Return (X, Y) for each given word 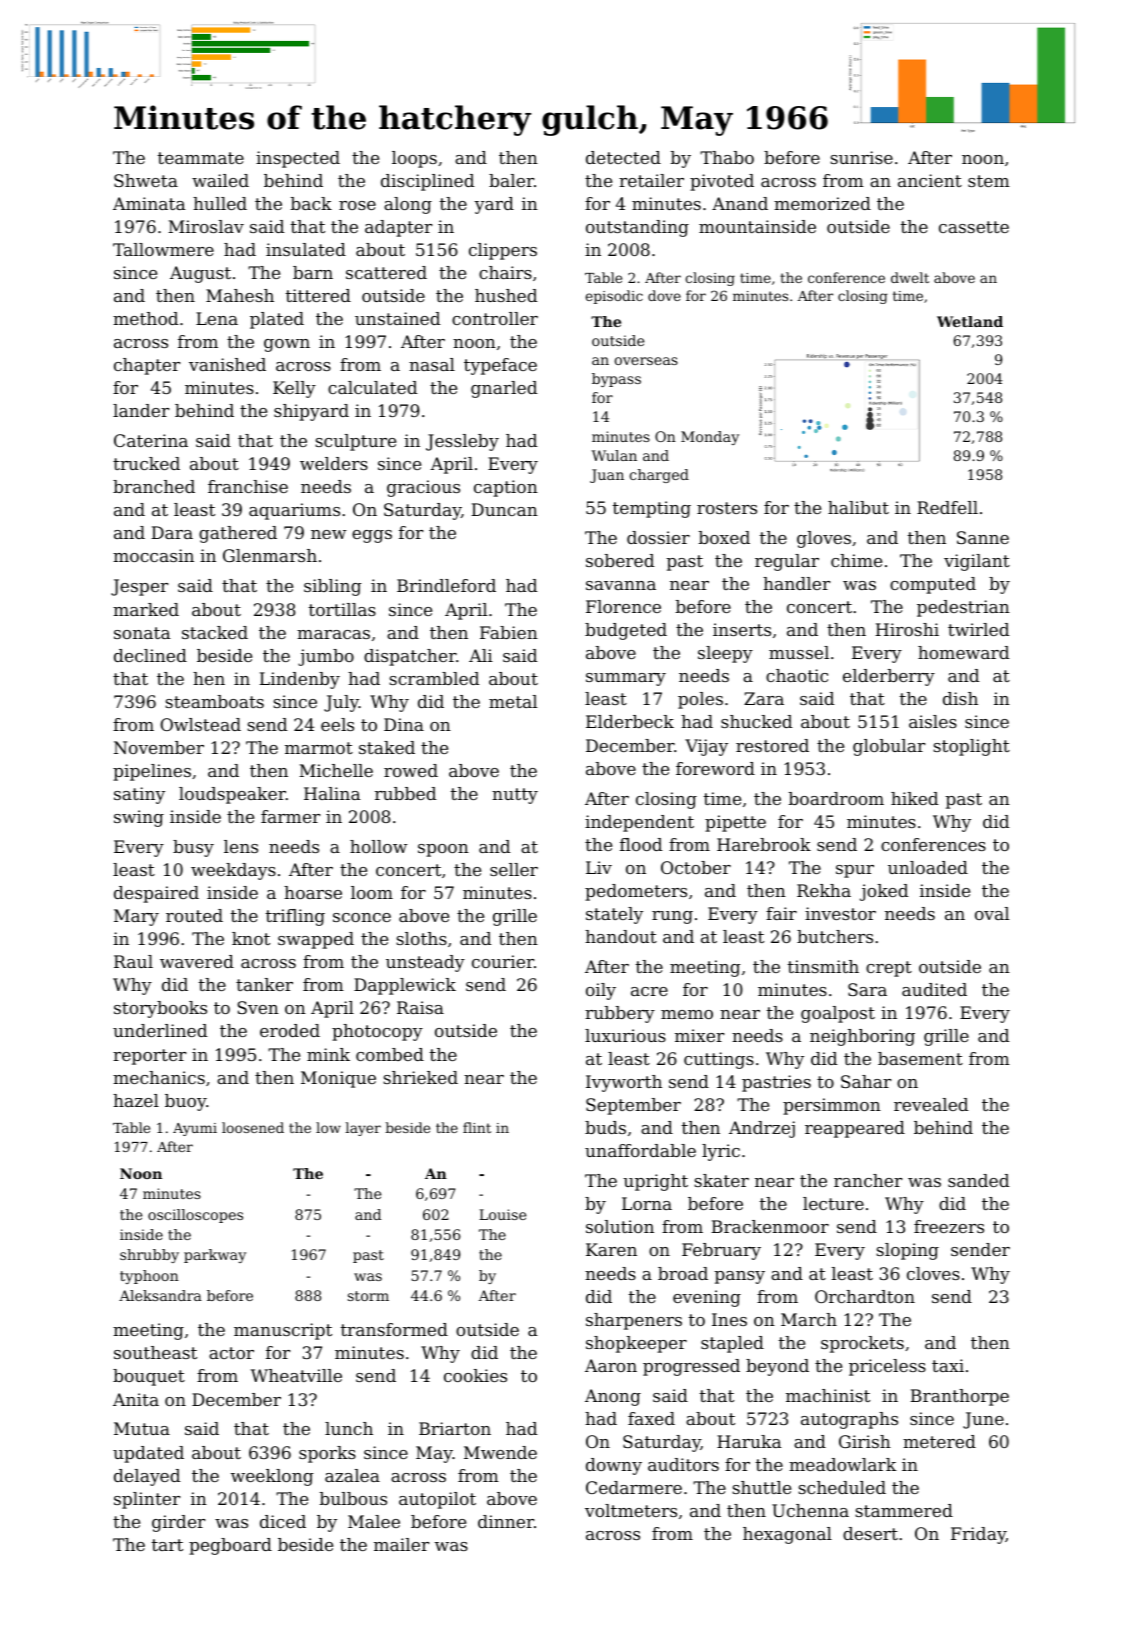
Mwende (500, 1452)
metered (939, 1441)
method (145, 318)
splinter (147, 1500)
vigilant (977, 562)
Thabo (727, 157)
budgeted (626, 631)
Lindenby (299, 680)
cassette (974, 227)
